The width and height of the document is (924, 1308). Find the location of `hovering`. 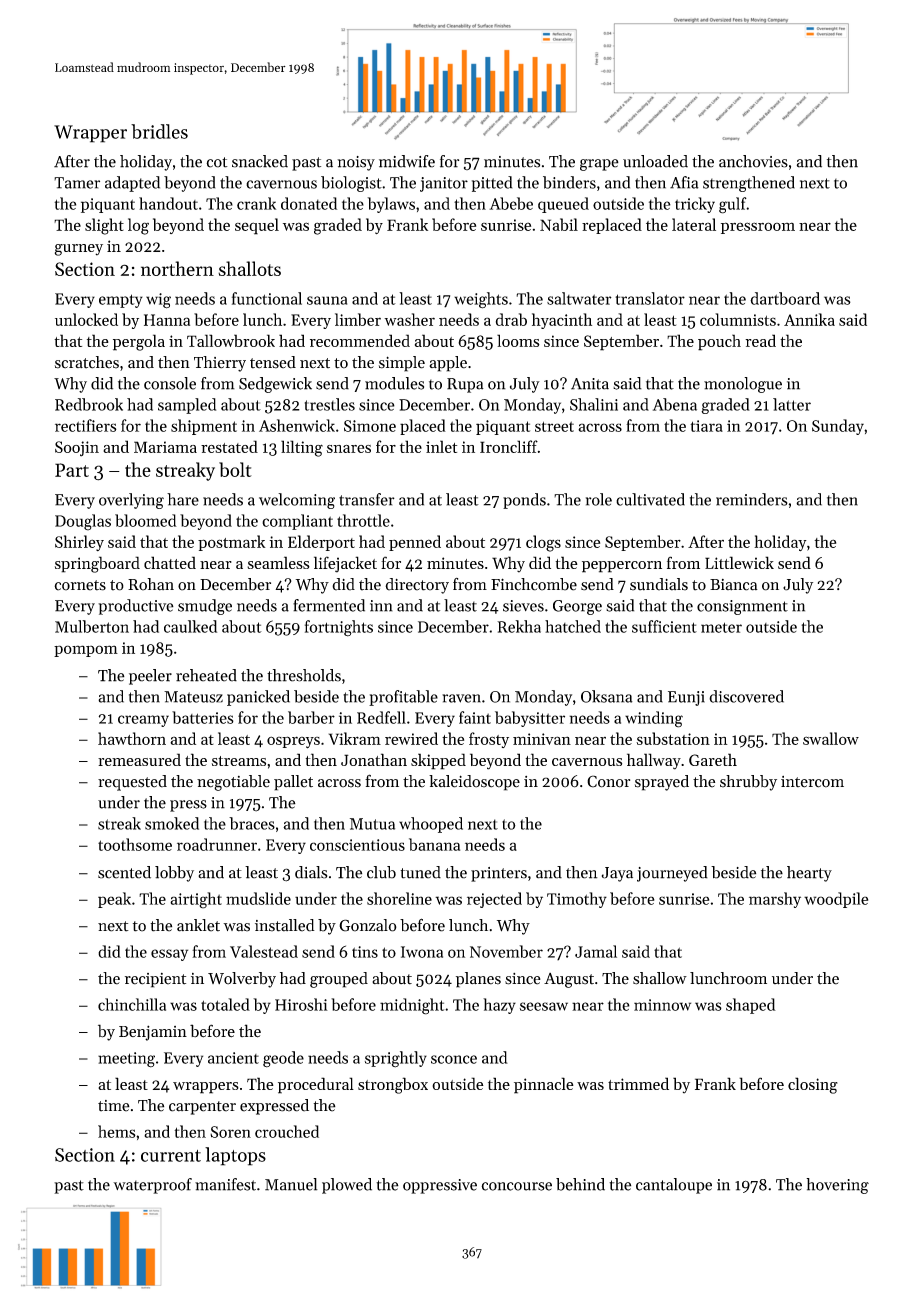

hovering is located at coordinates (837, 1186).
